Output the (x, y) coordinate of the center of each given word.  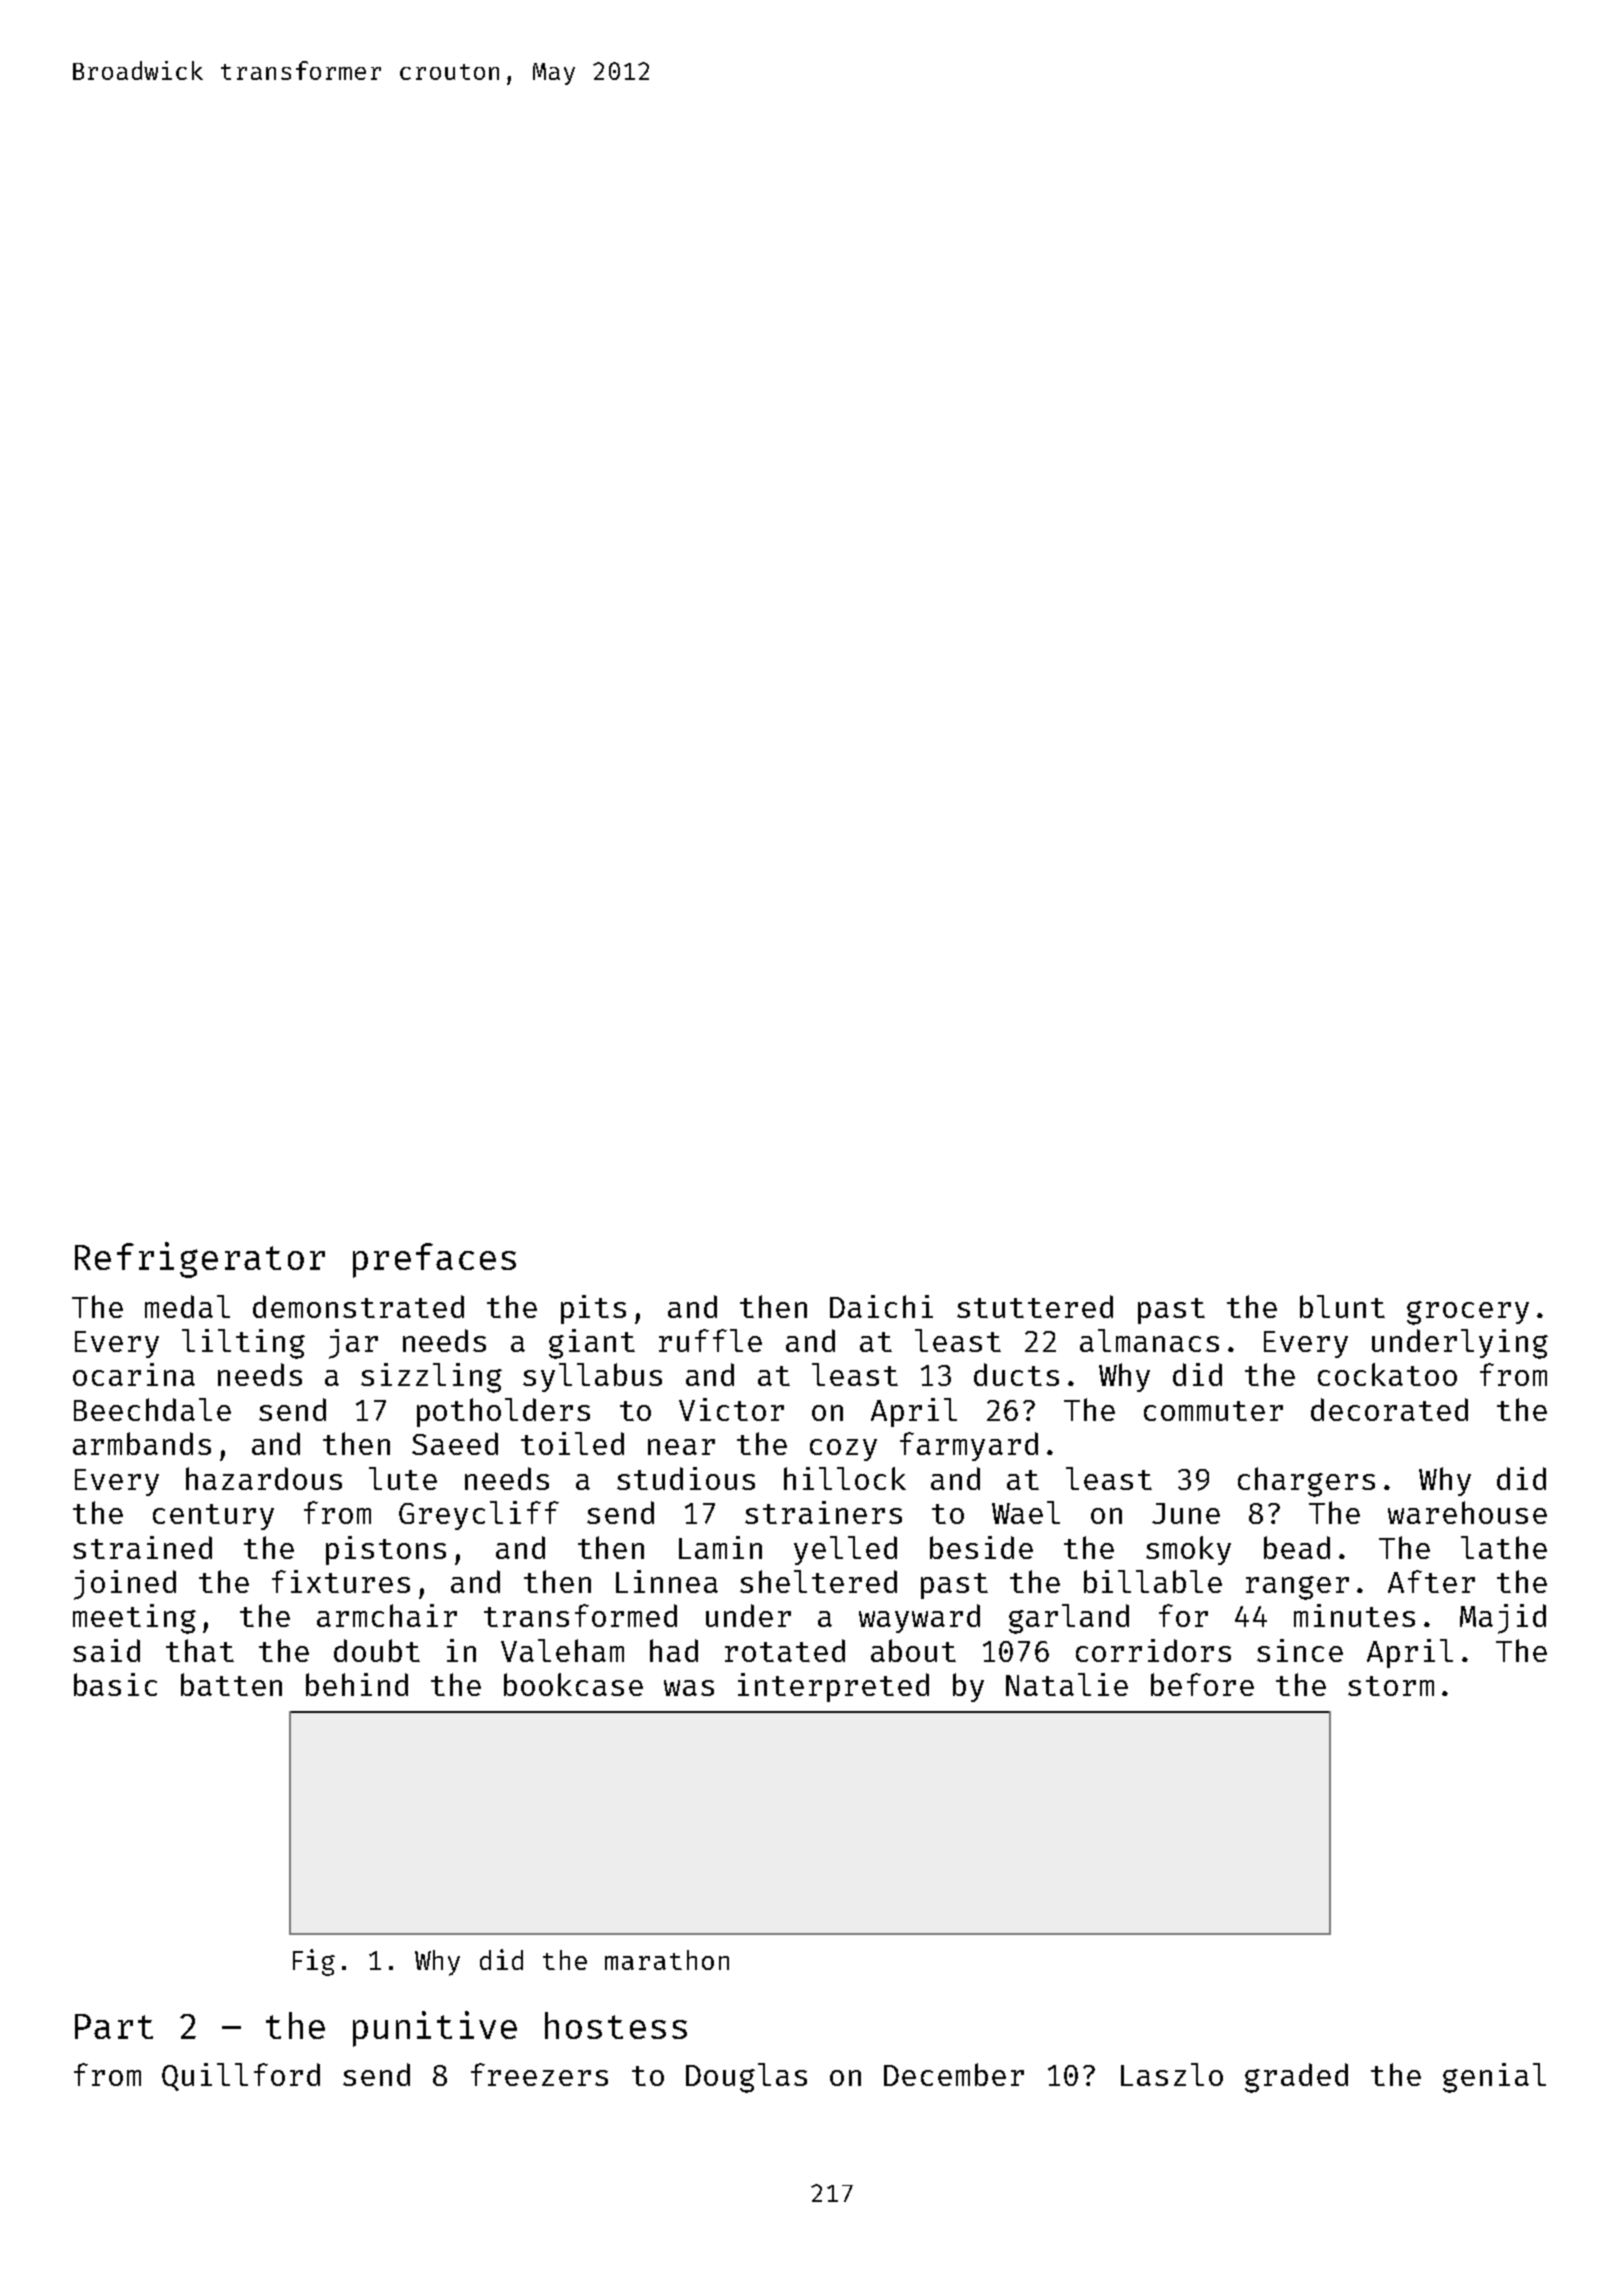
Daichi (881, 1306)
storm (1391, 1686)
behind (357, 1684)
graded (1296, 2078)
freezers (539, 2074)
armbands (142, 1443)
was (689, 1688)
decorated (1389, 1409)
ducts (1016, 1374)
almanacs (1149, 1340)
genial (1494, 2078)
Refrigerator (200, 1260)
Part (114, 2026)
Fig (314, 1962)
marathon (667, 1960)
